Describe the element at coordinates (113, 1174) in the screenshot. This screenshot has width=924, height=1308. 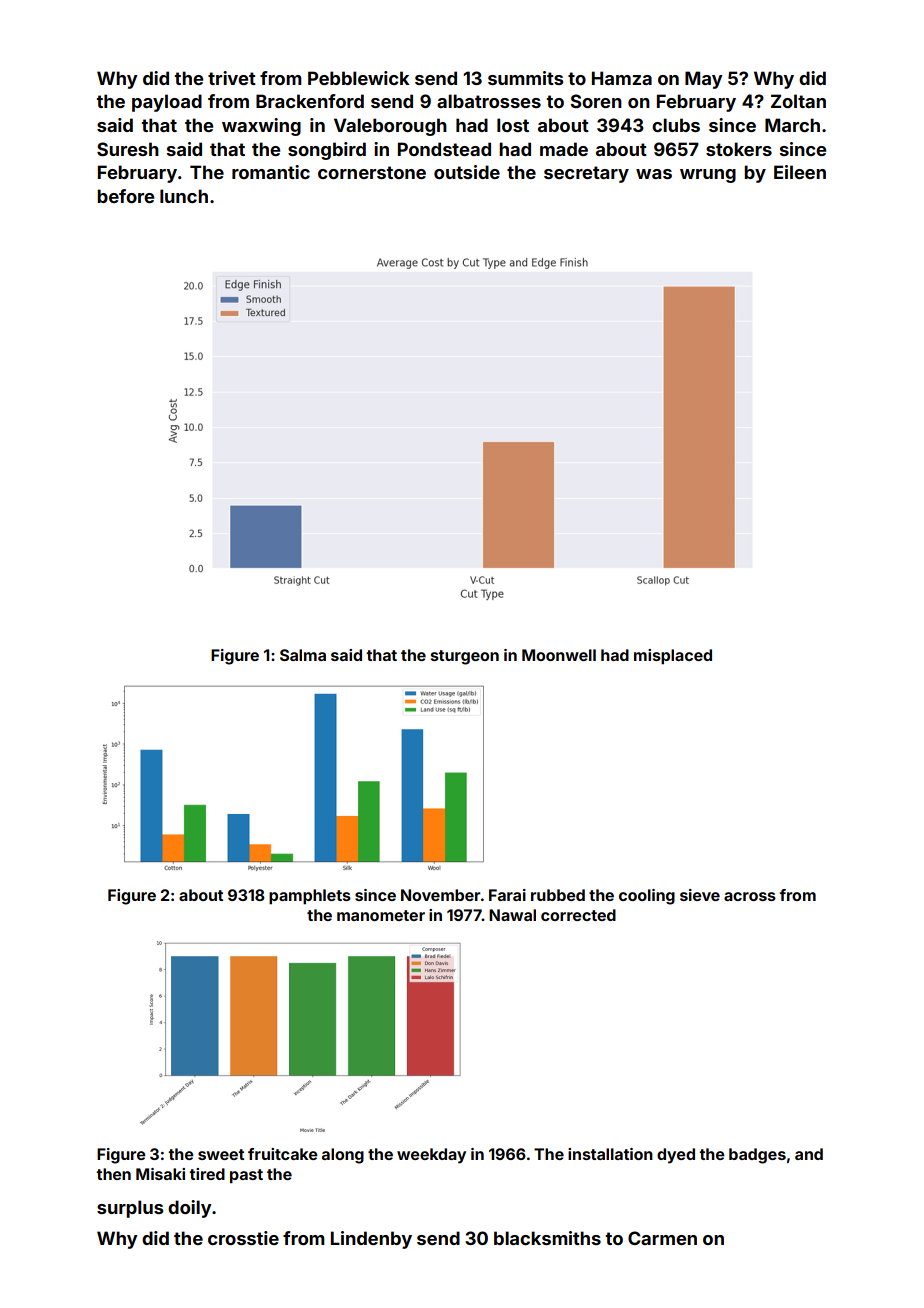
I see `then` at that location.
